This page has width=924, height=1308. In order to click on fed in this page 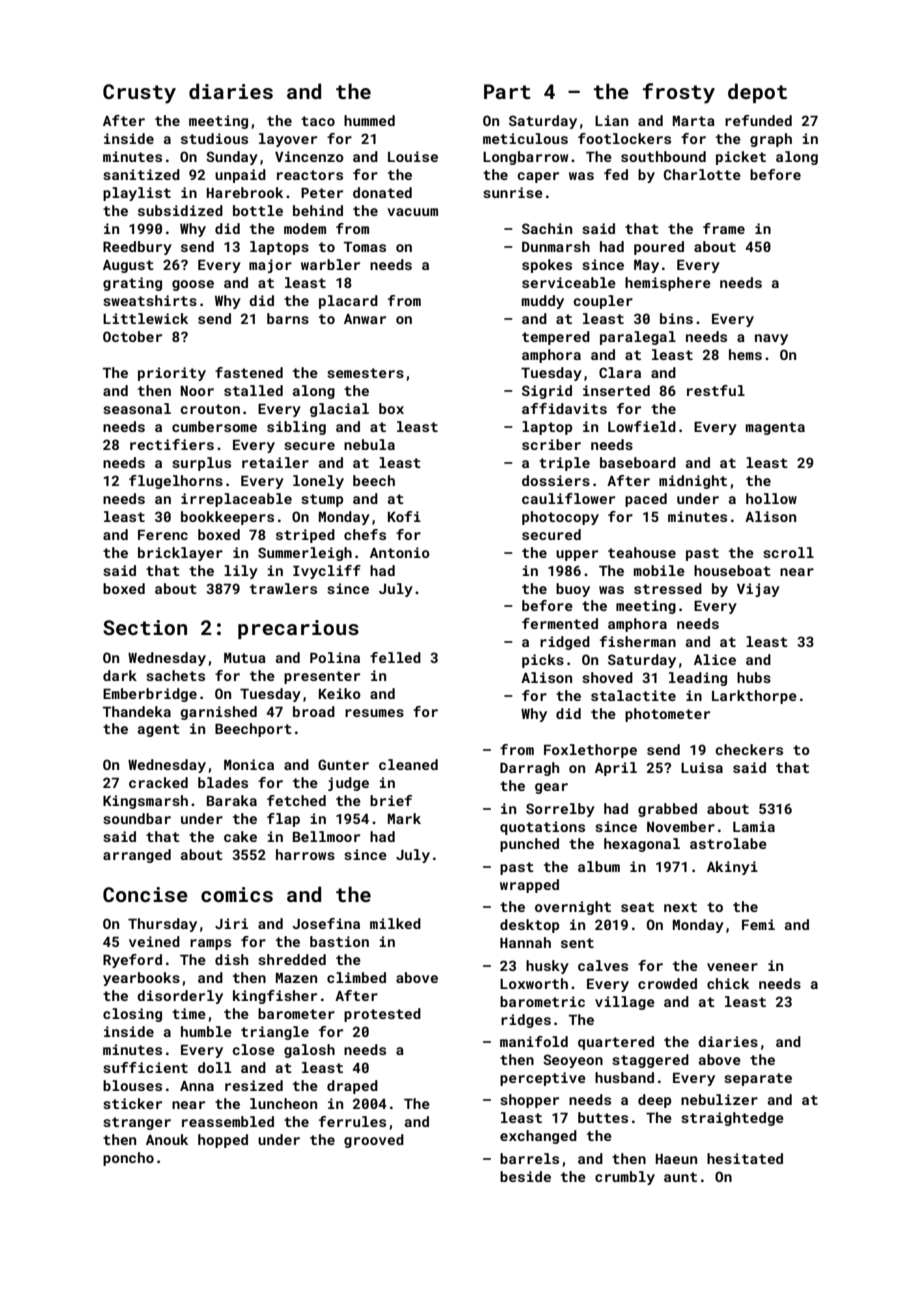, I will do `click(616, 174)`.
